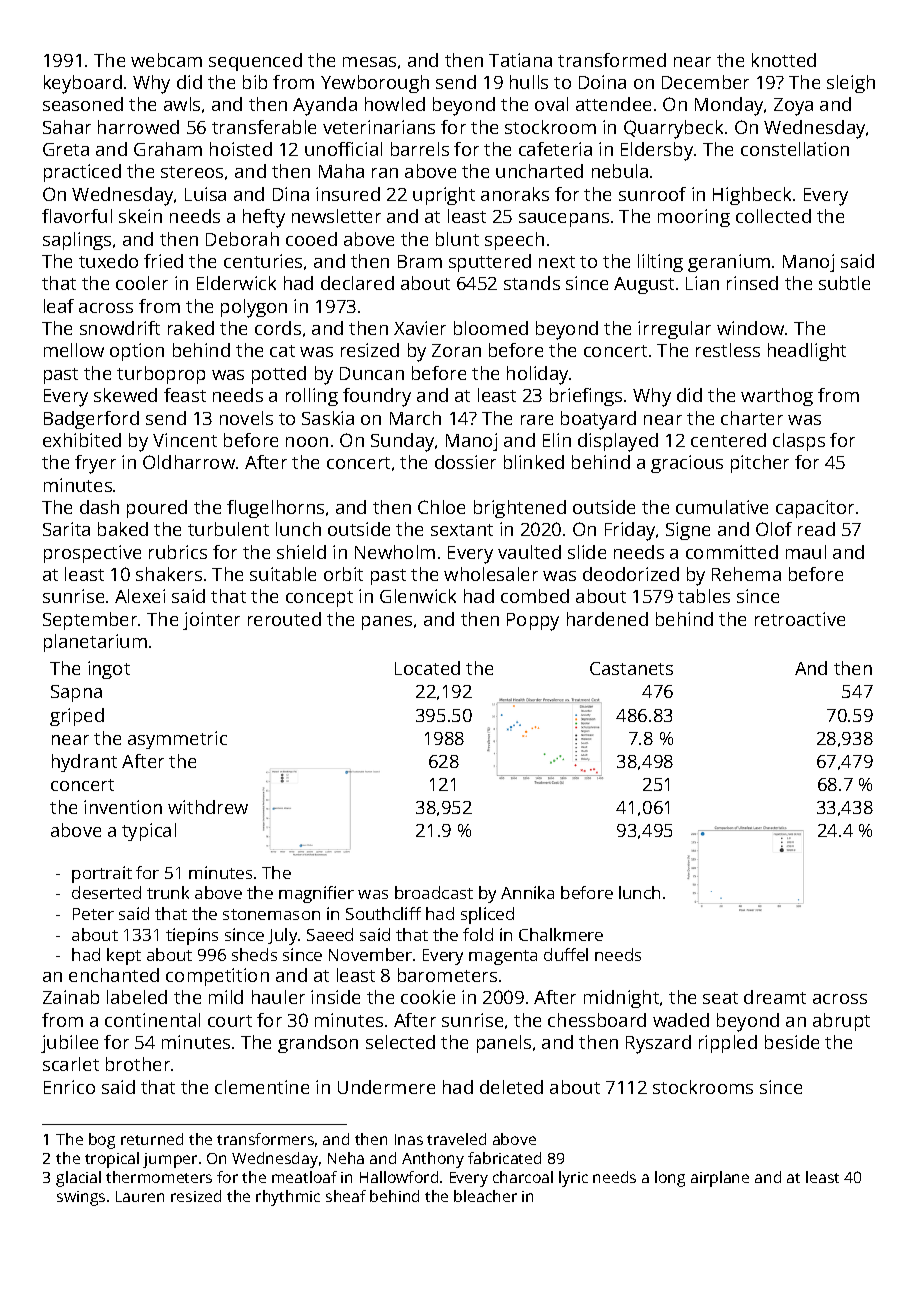 This page has width=924, height=1308. I want to click on Castanets, so click(631, 668).
